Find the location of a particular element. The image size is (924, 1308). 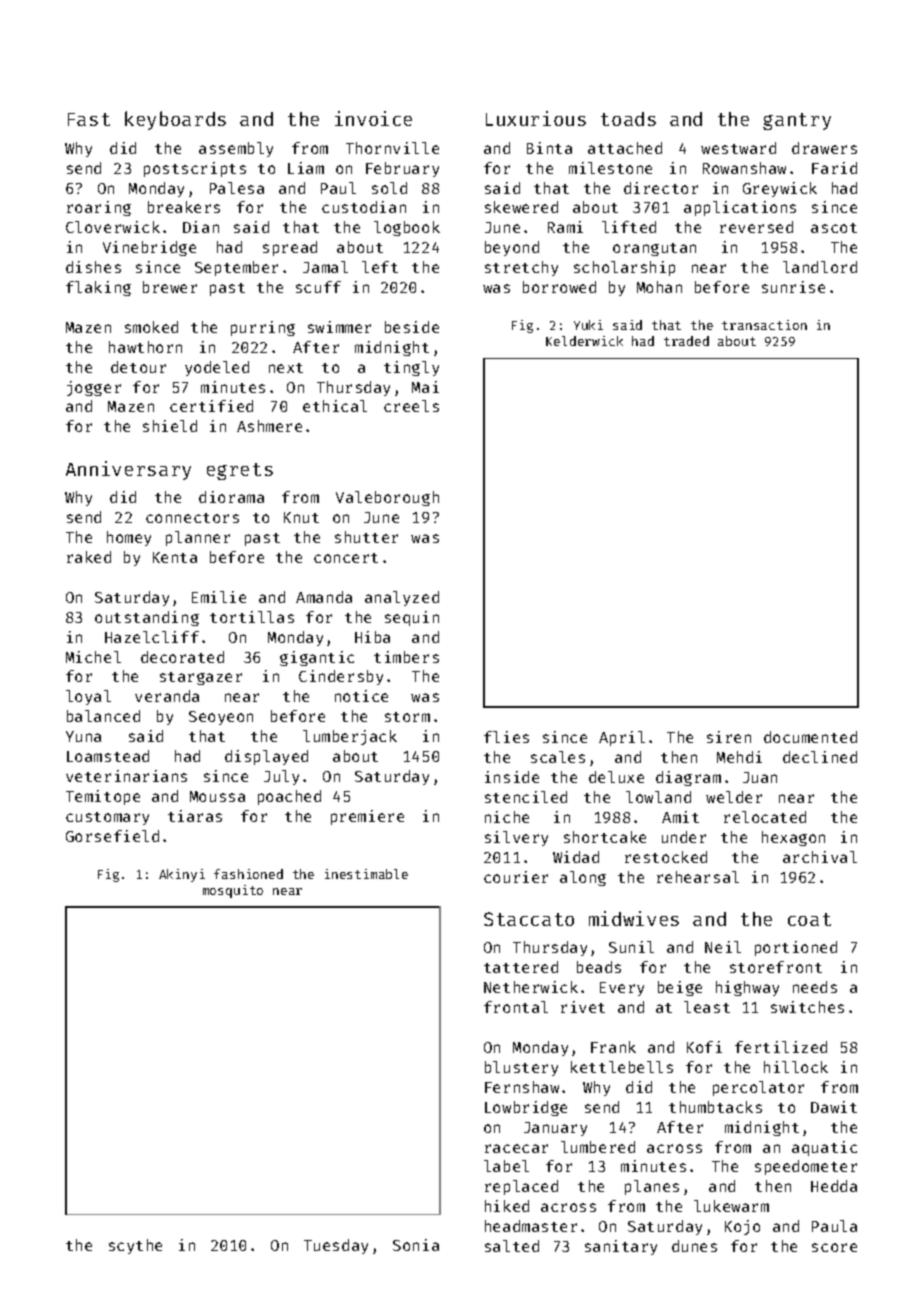

Gorsefield is located at coordinates (112, 836).
